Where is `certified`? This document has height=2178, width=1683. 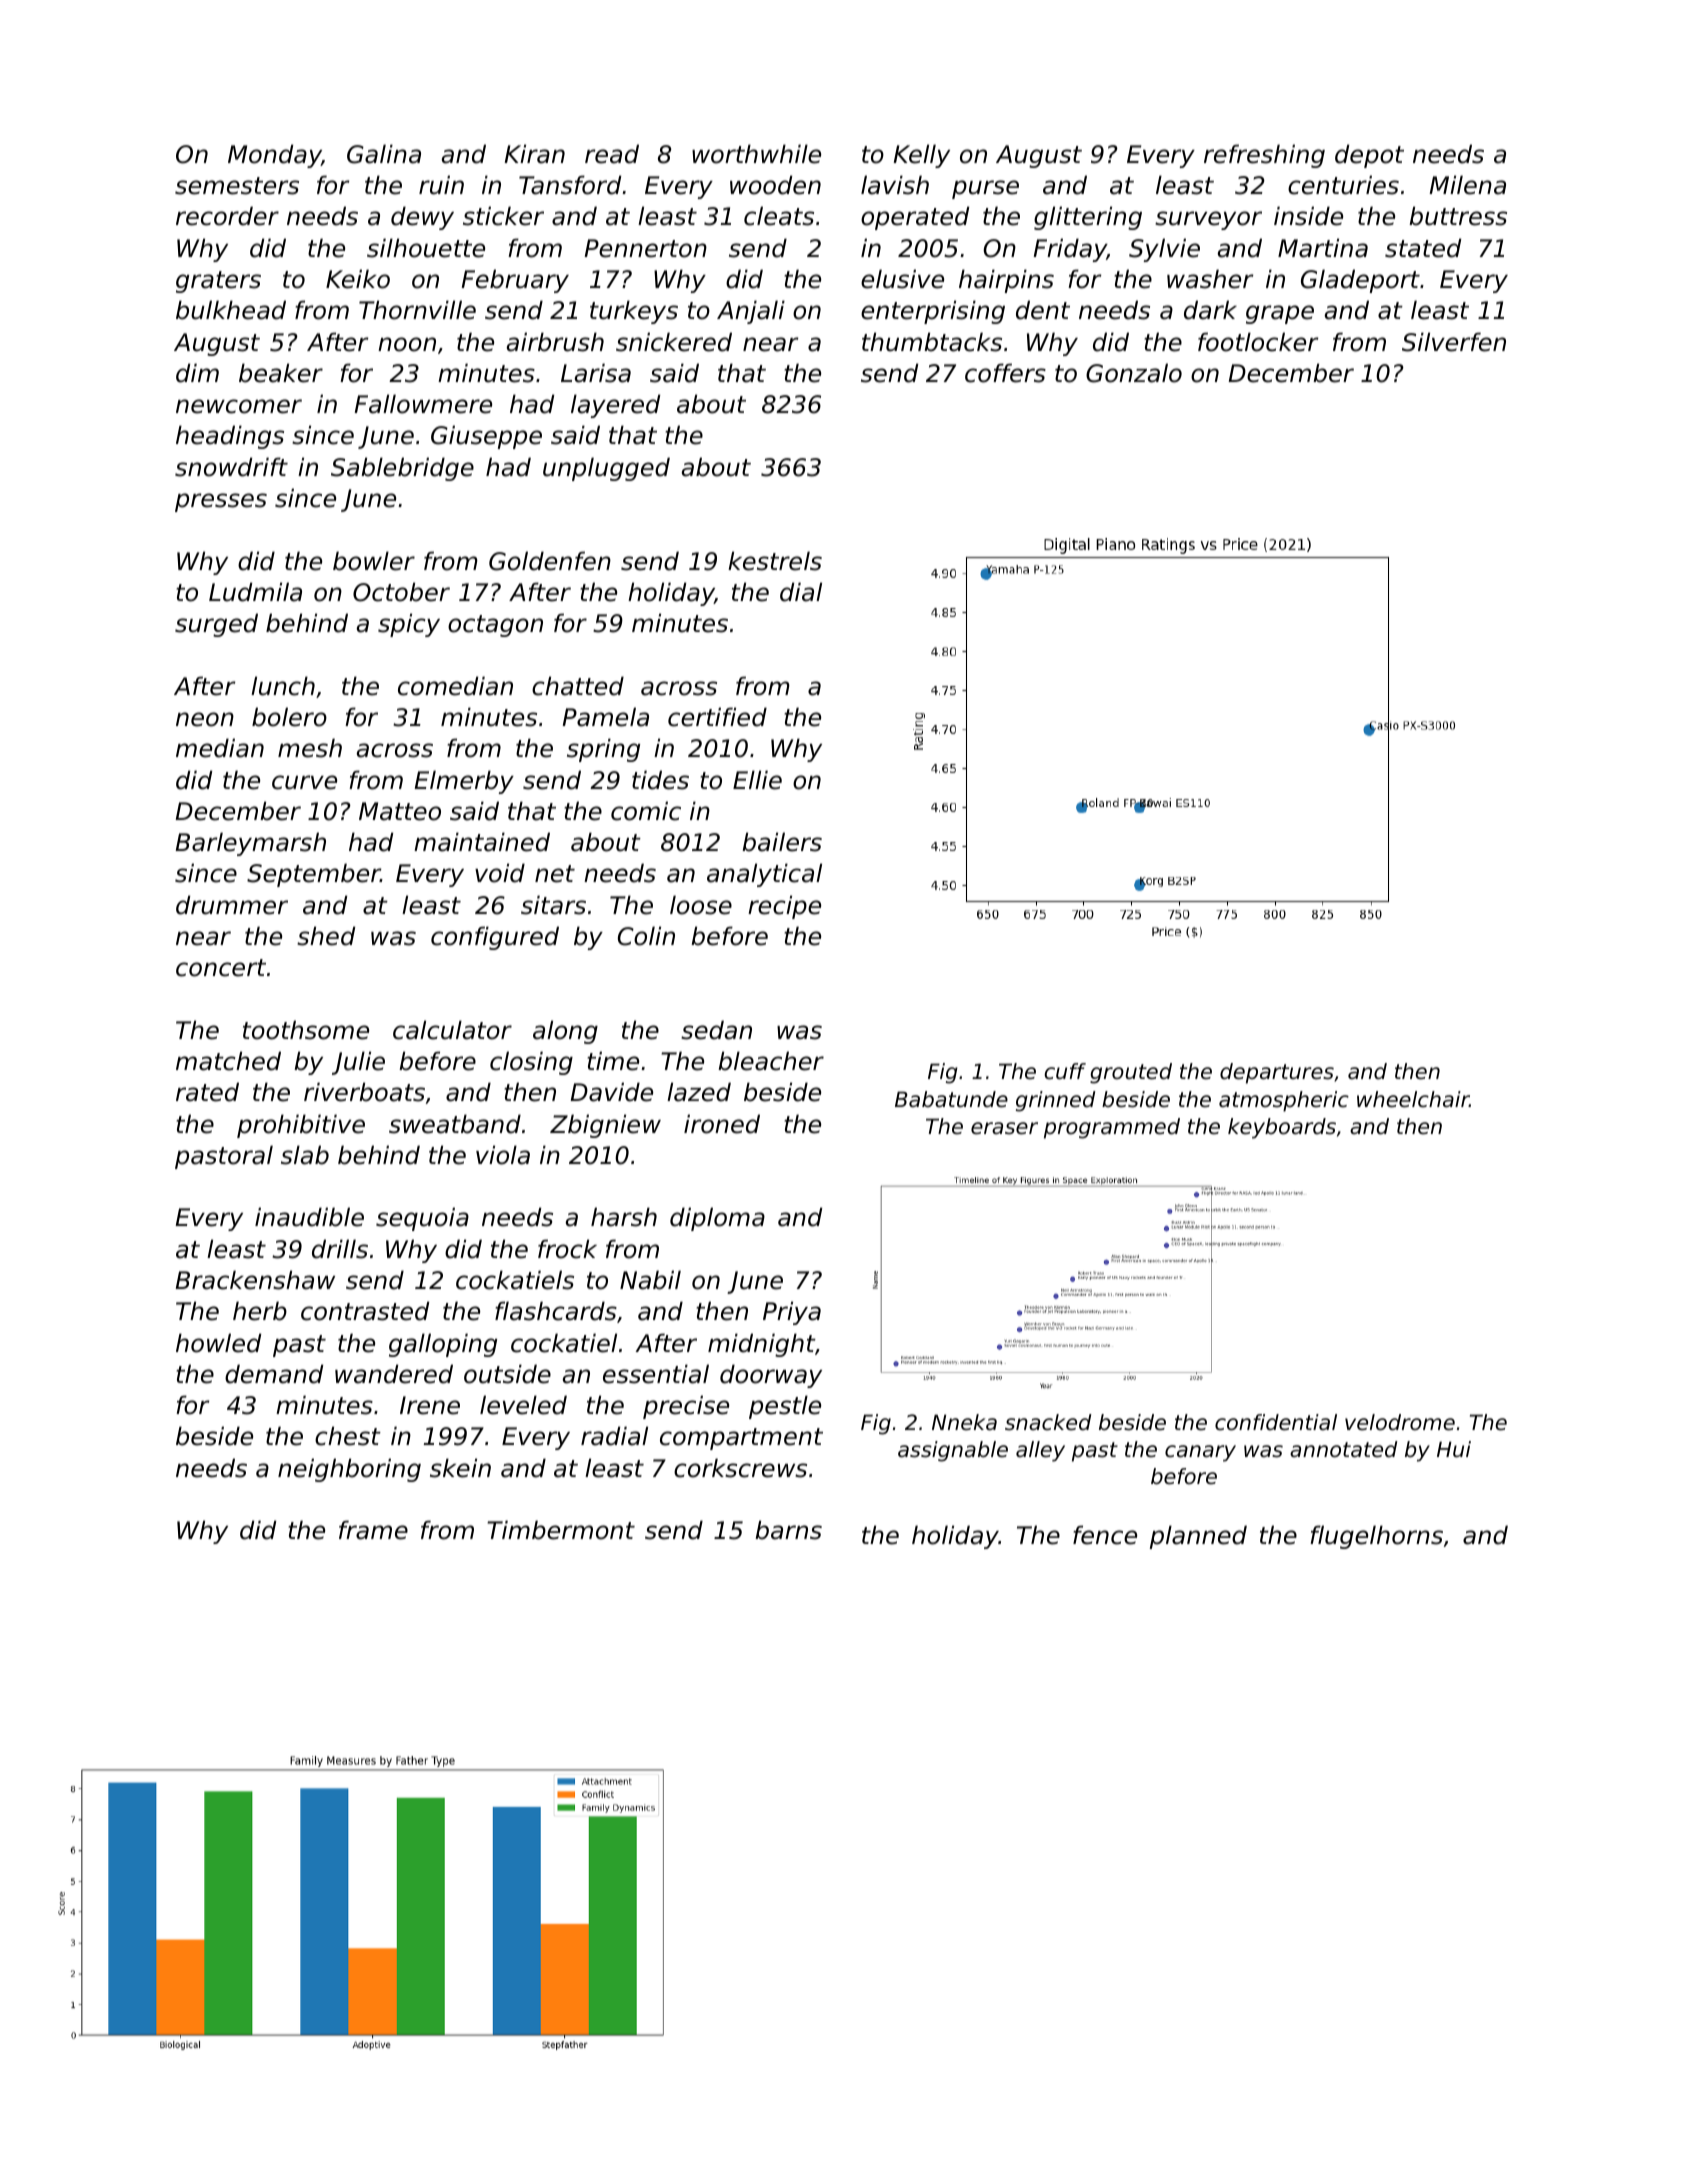
certified is located at coordinates (717, 717).
